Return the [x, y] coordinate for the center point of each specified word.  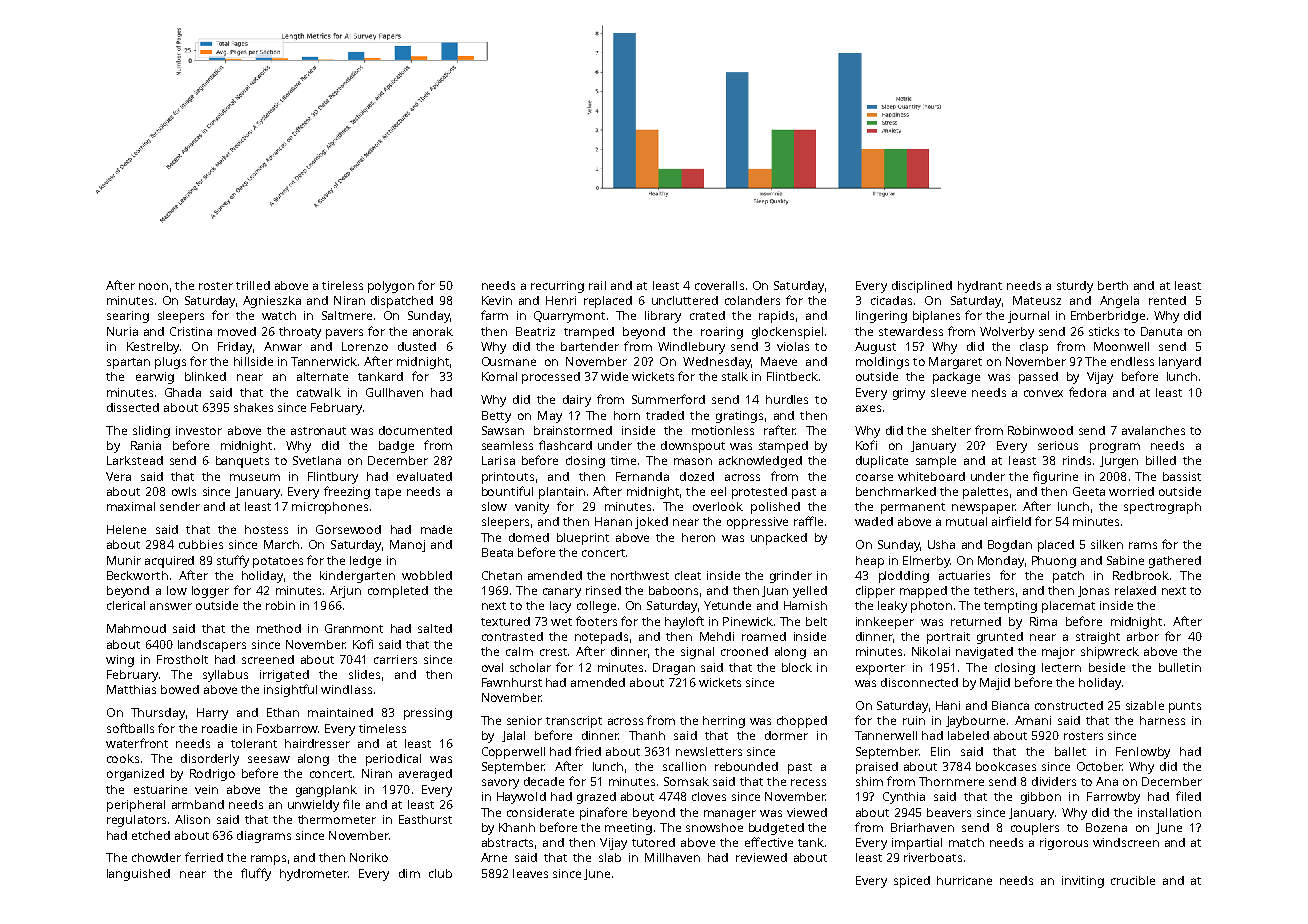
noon [153, 286]
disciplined [922, 287]
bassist [1182, 476]
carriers [395, 659]
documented [415, 430]
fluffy [256, 874]
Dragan [674, 669]
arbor [1143, 636]
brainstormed [573, 430]
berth [1113, 285]
